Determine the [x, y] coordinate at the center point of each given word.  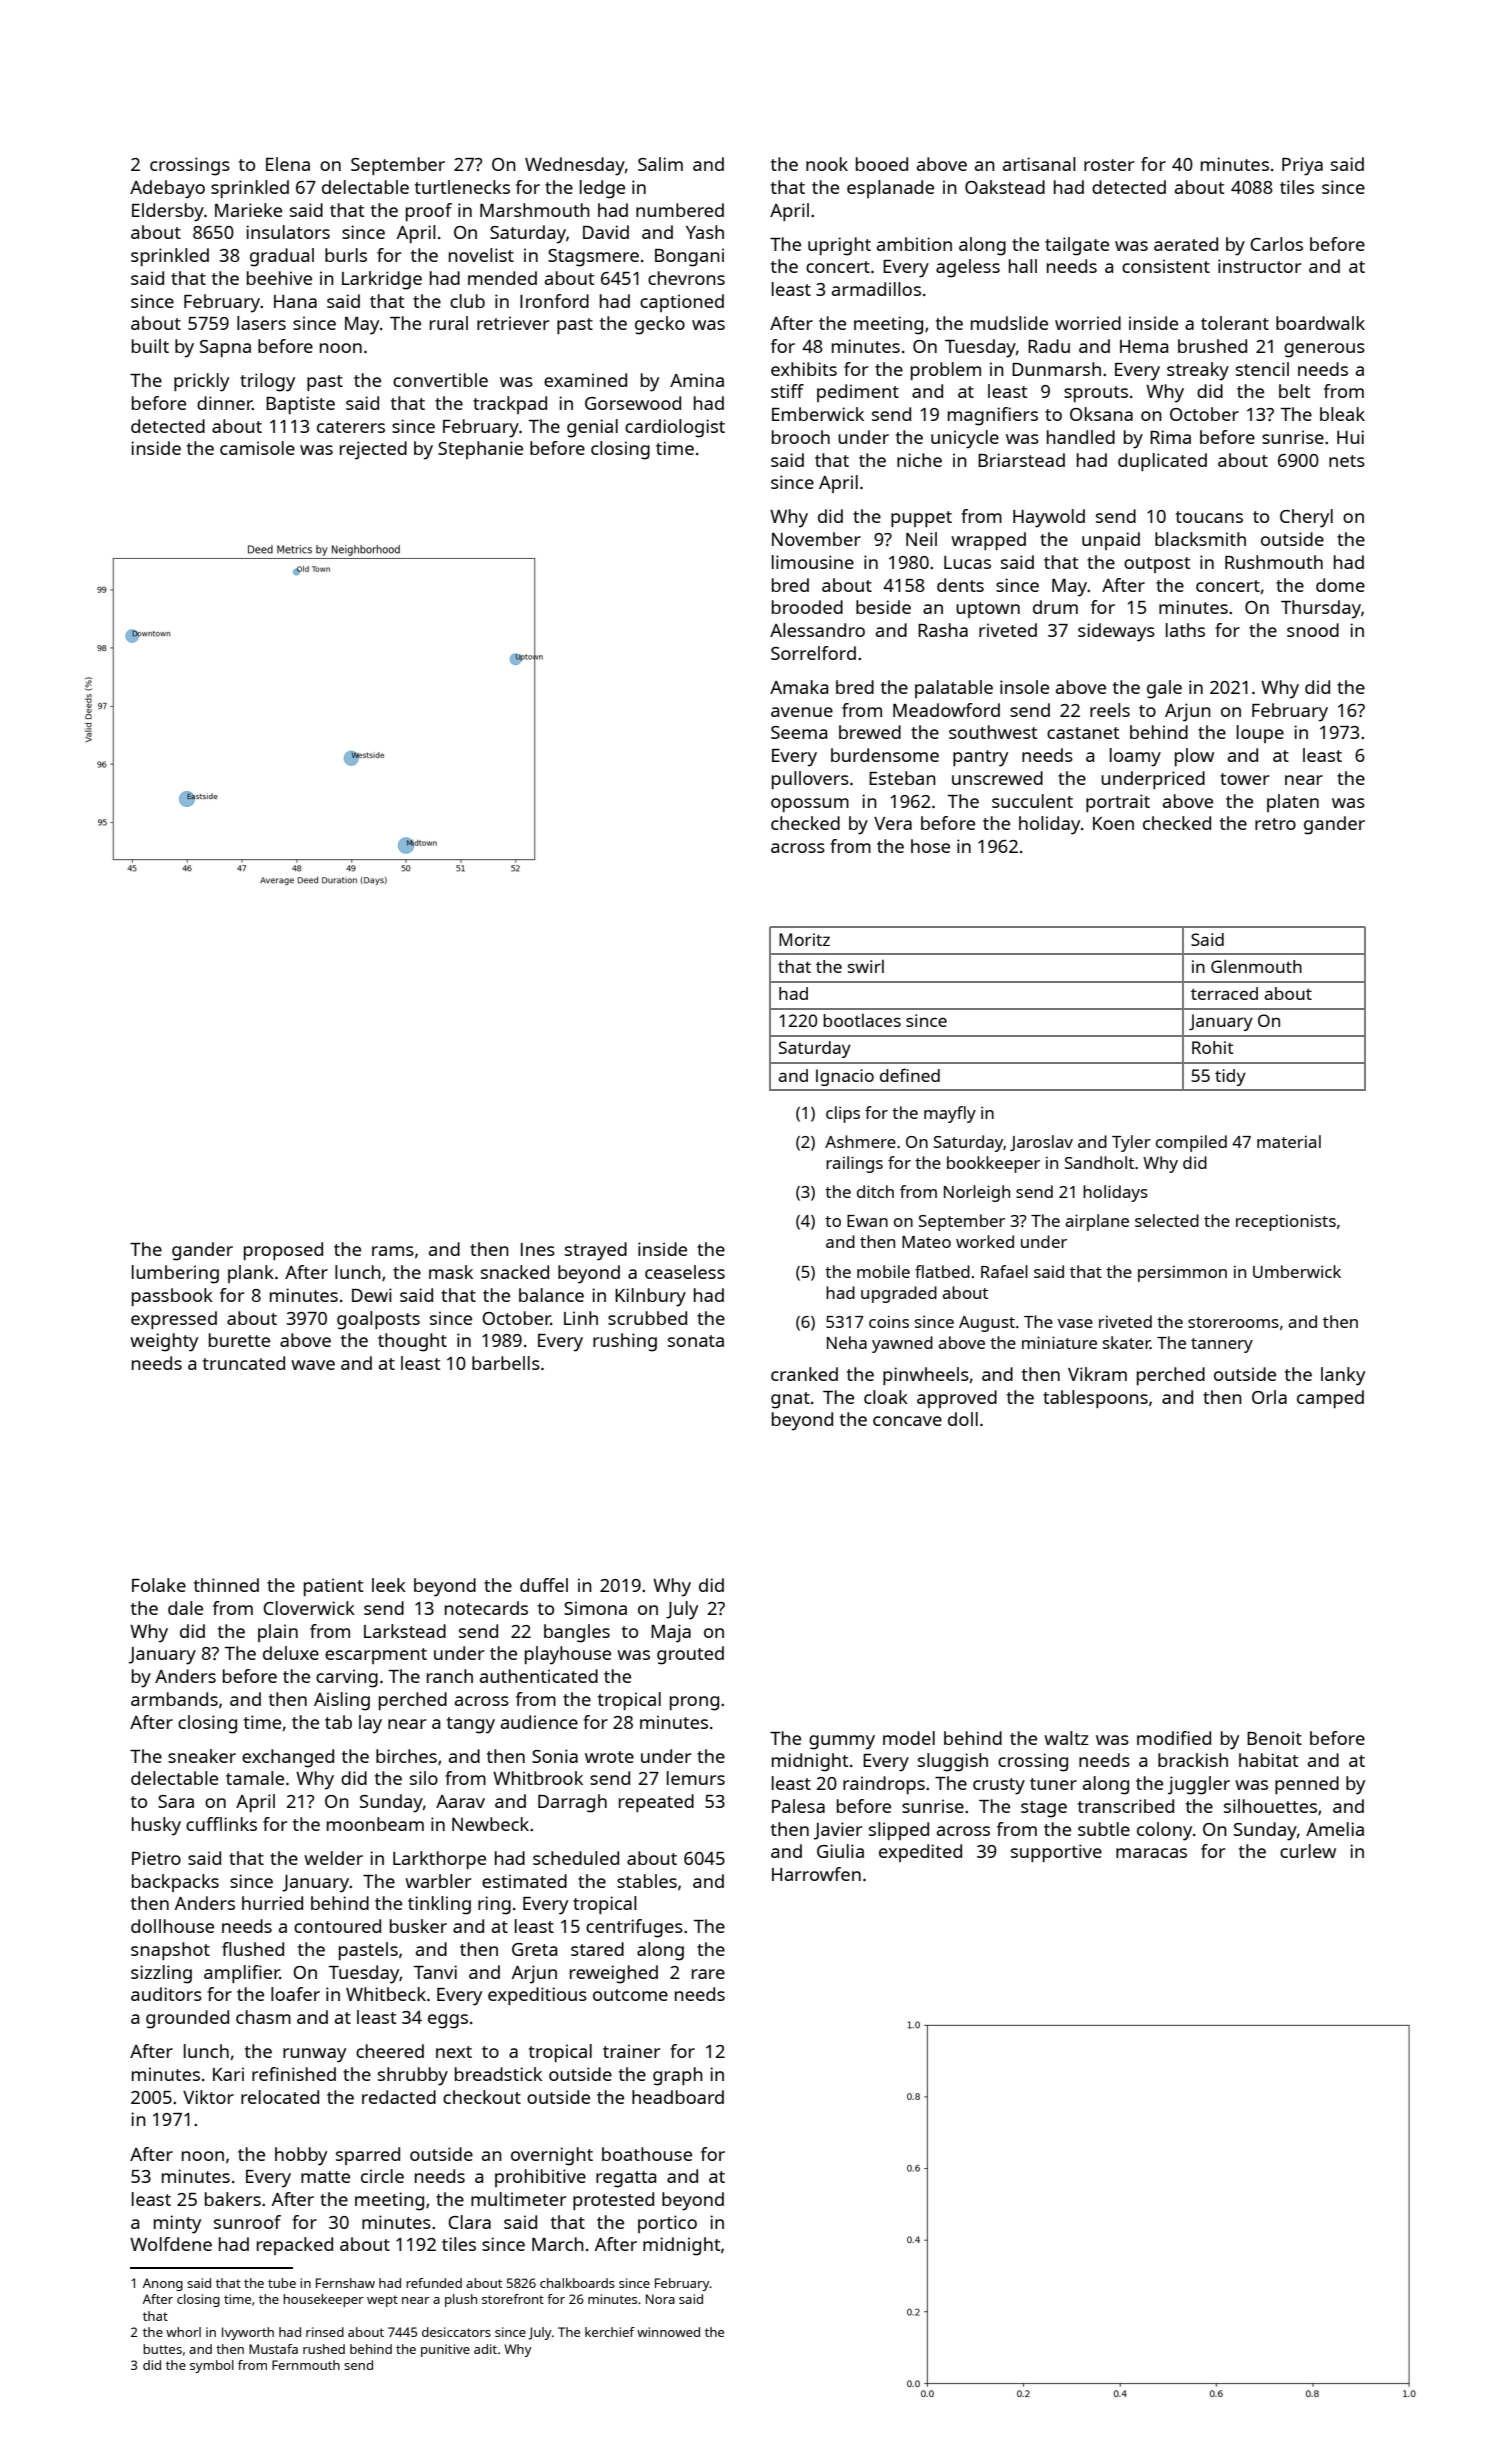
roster [1109, 165]
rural [449, 323]
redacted [399, 2097]
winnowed [668, 2332]
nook [827, 164]
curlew [1308, 1851]
